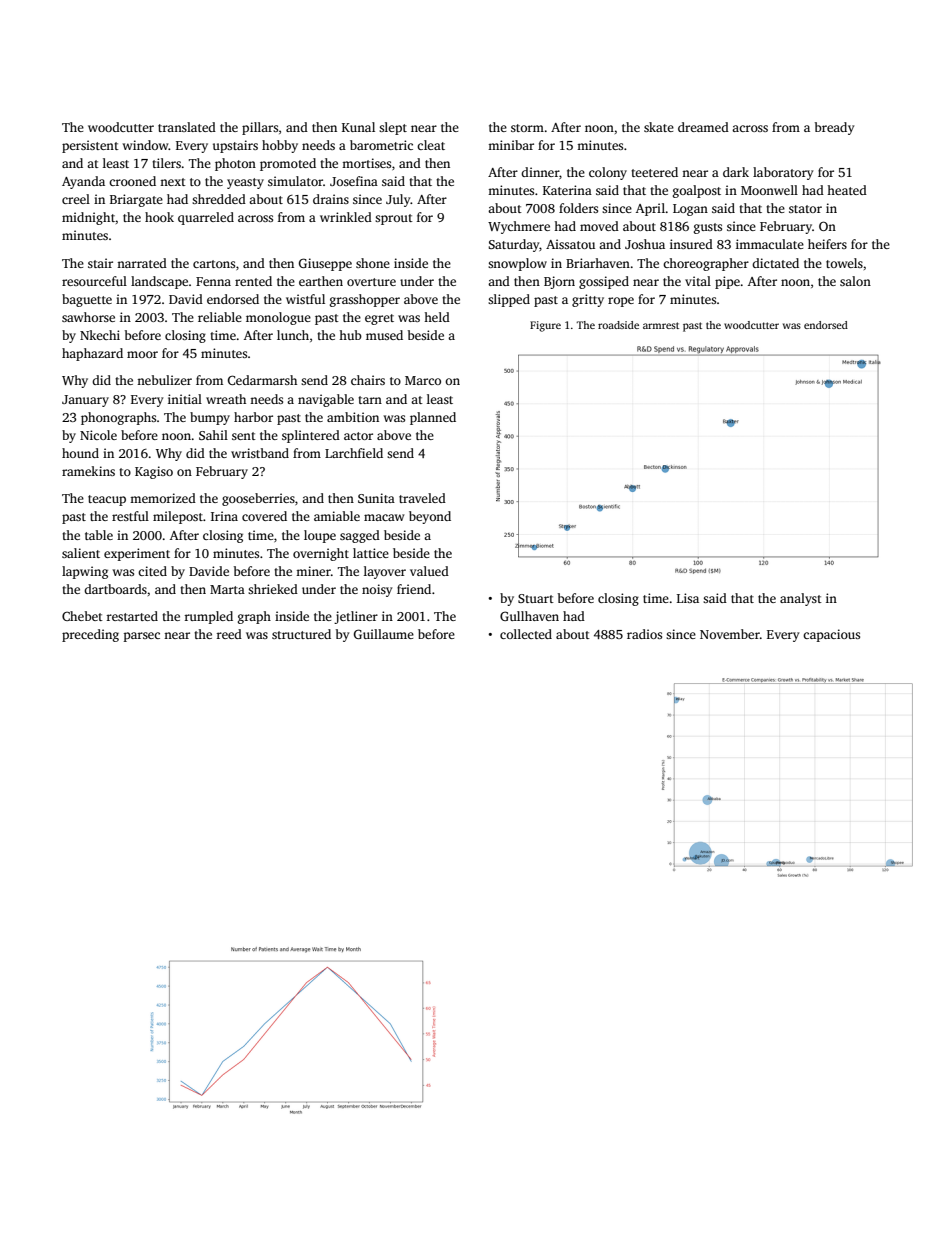  I want to click on bready, so click(834, 128).
